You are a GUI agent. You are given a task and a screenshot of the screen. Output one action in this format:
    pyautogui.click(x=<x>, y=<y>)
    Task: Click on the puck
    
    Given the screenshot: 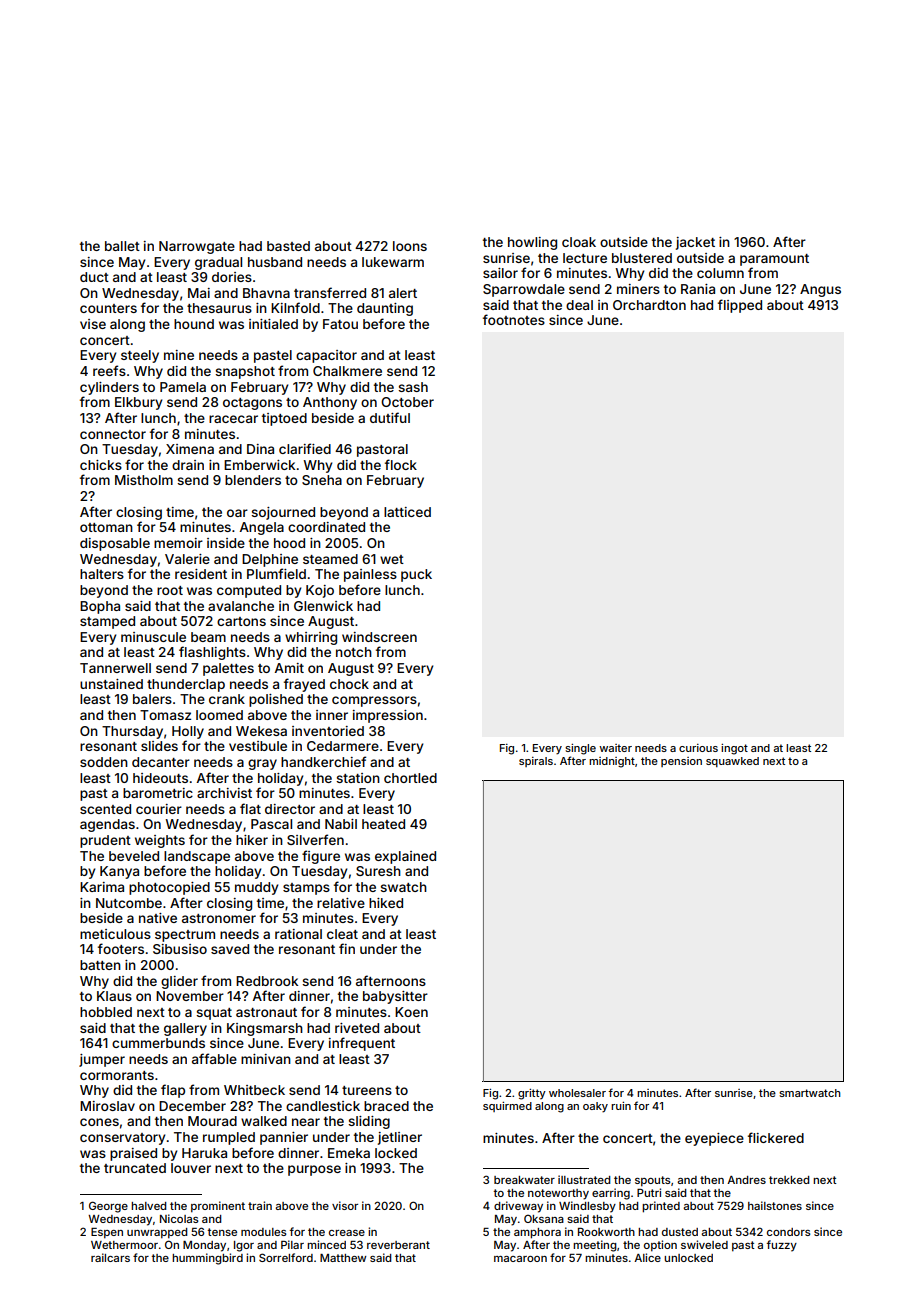 What is the action you would take?
    pyautogui.click(x=416, y=575)
